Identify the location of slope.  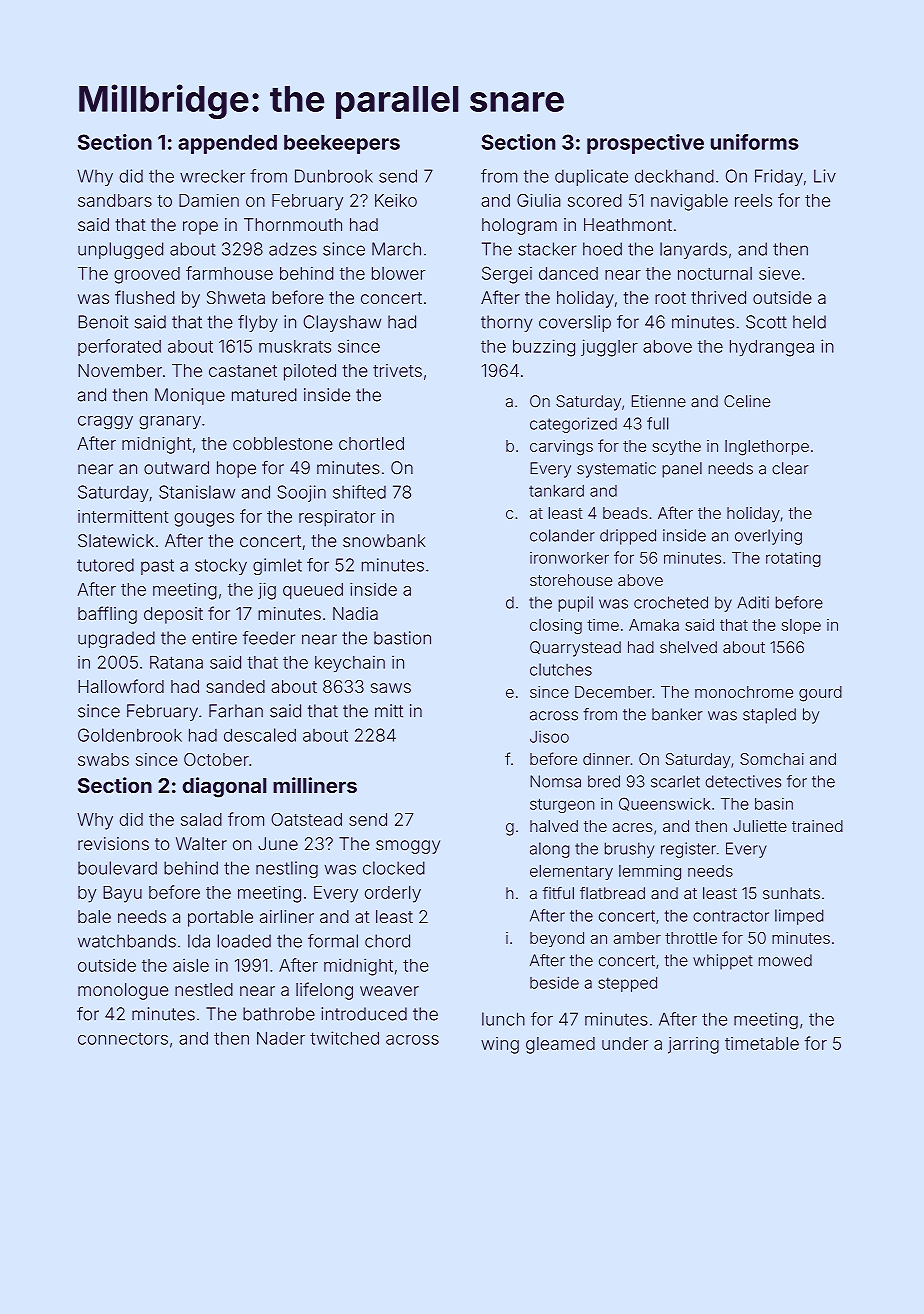
(801, 626).
